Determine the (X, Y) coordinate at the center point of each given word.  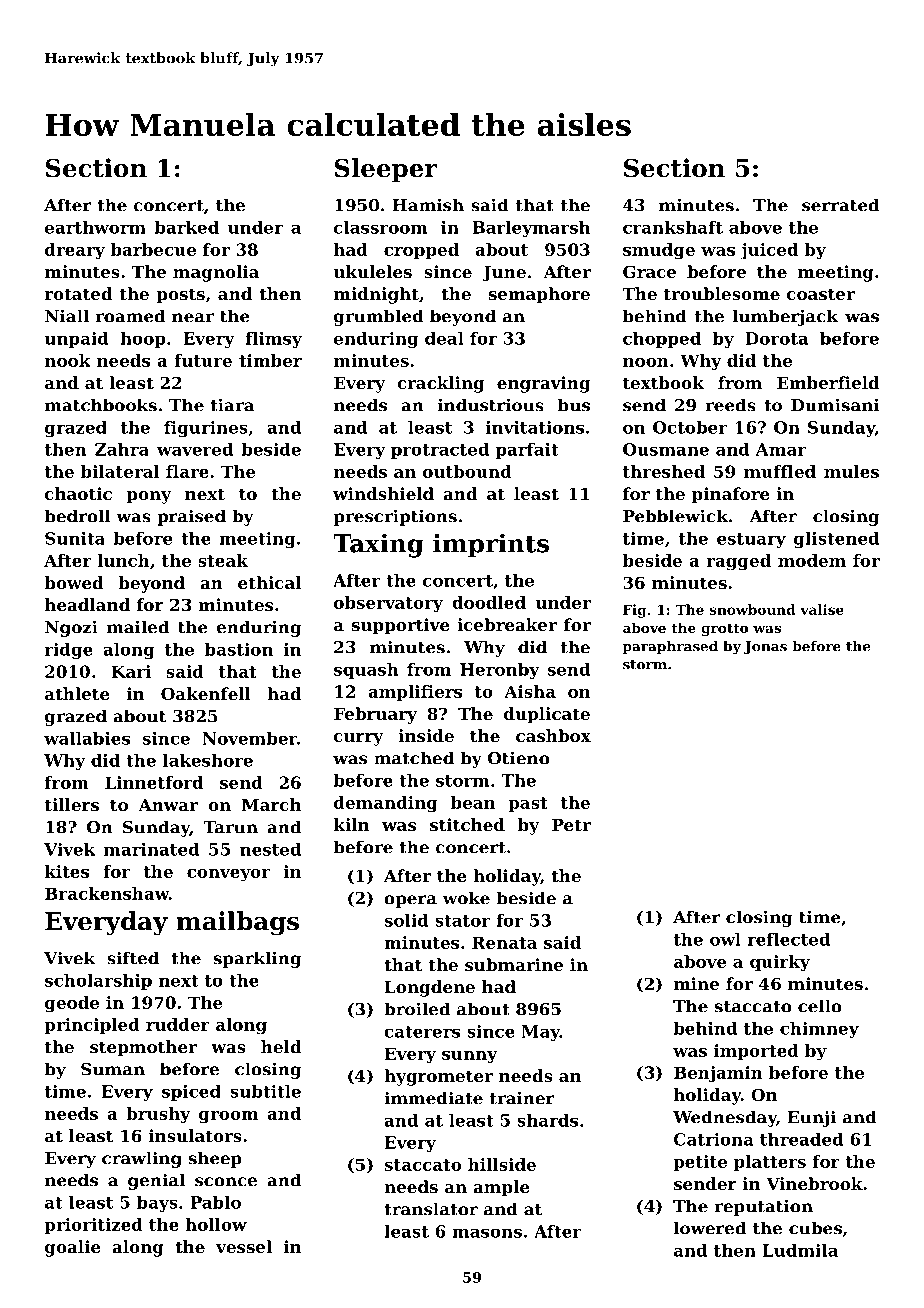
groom (228, 1117)
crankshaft (673, 227)
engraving (543, 384)
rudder (178, 1024)
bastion (239, 649)
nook (68, 360)
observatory (388, 604)
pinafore (731, 495)
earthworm (95, 227)
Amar (781, 449)
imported (756, 1052)
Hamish (428, 205)
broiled (417, 1009)
